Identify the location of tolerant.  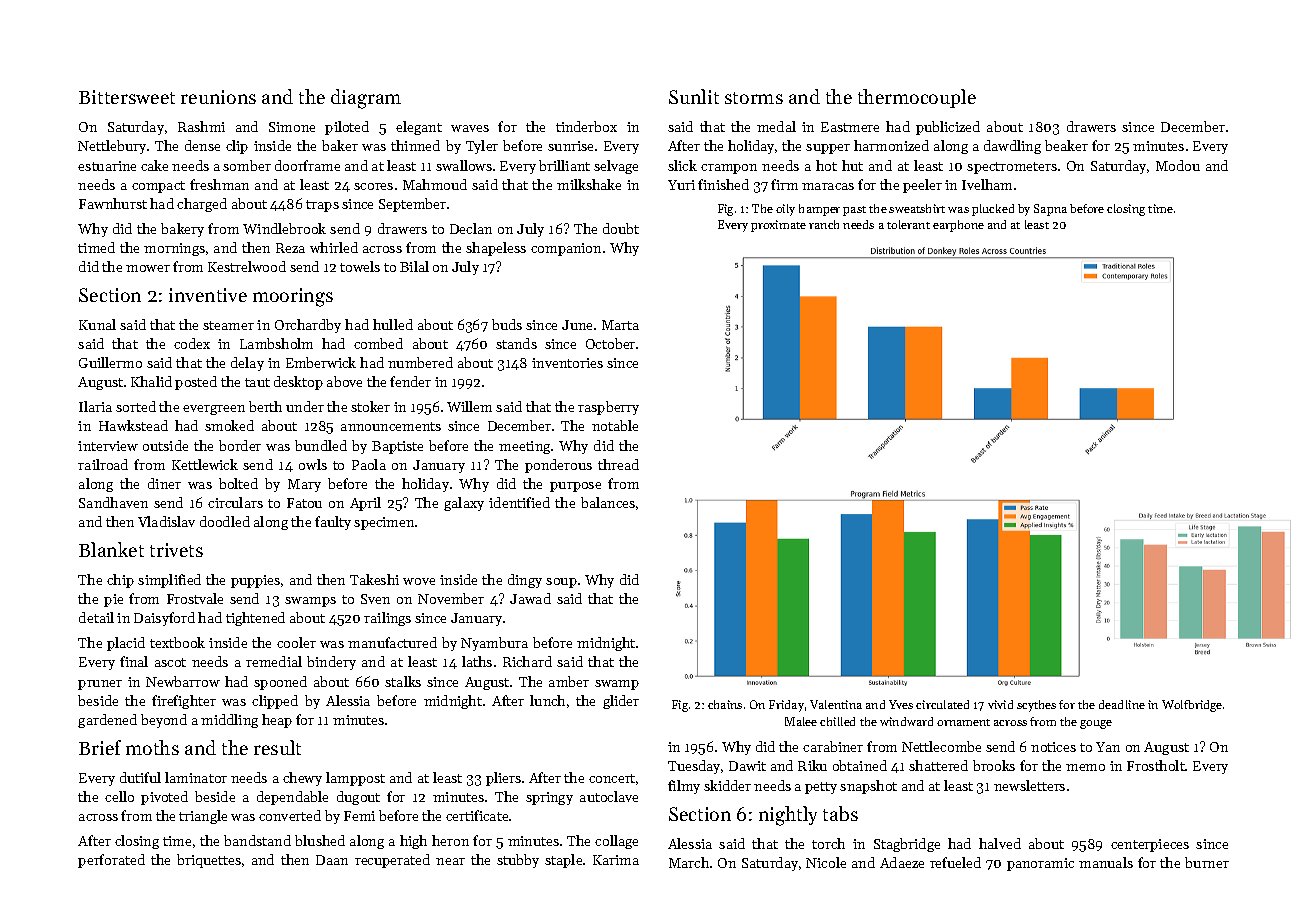
(908, 224).
